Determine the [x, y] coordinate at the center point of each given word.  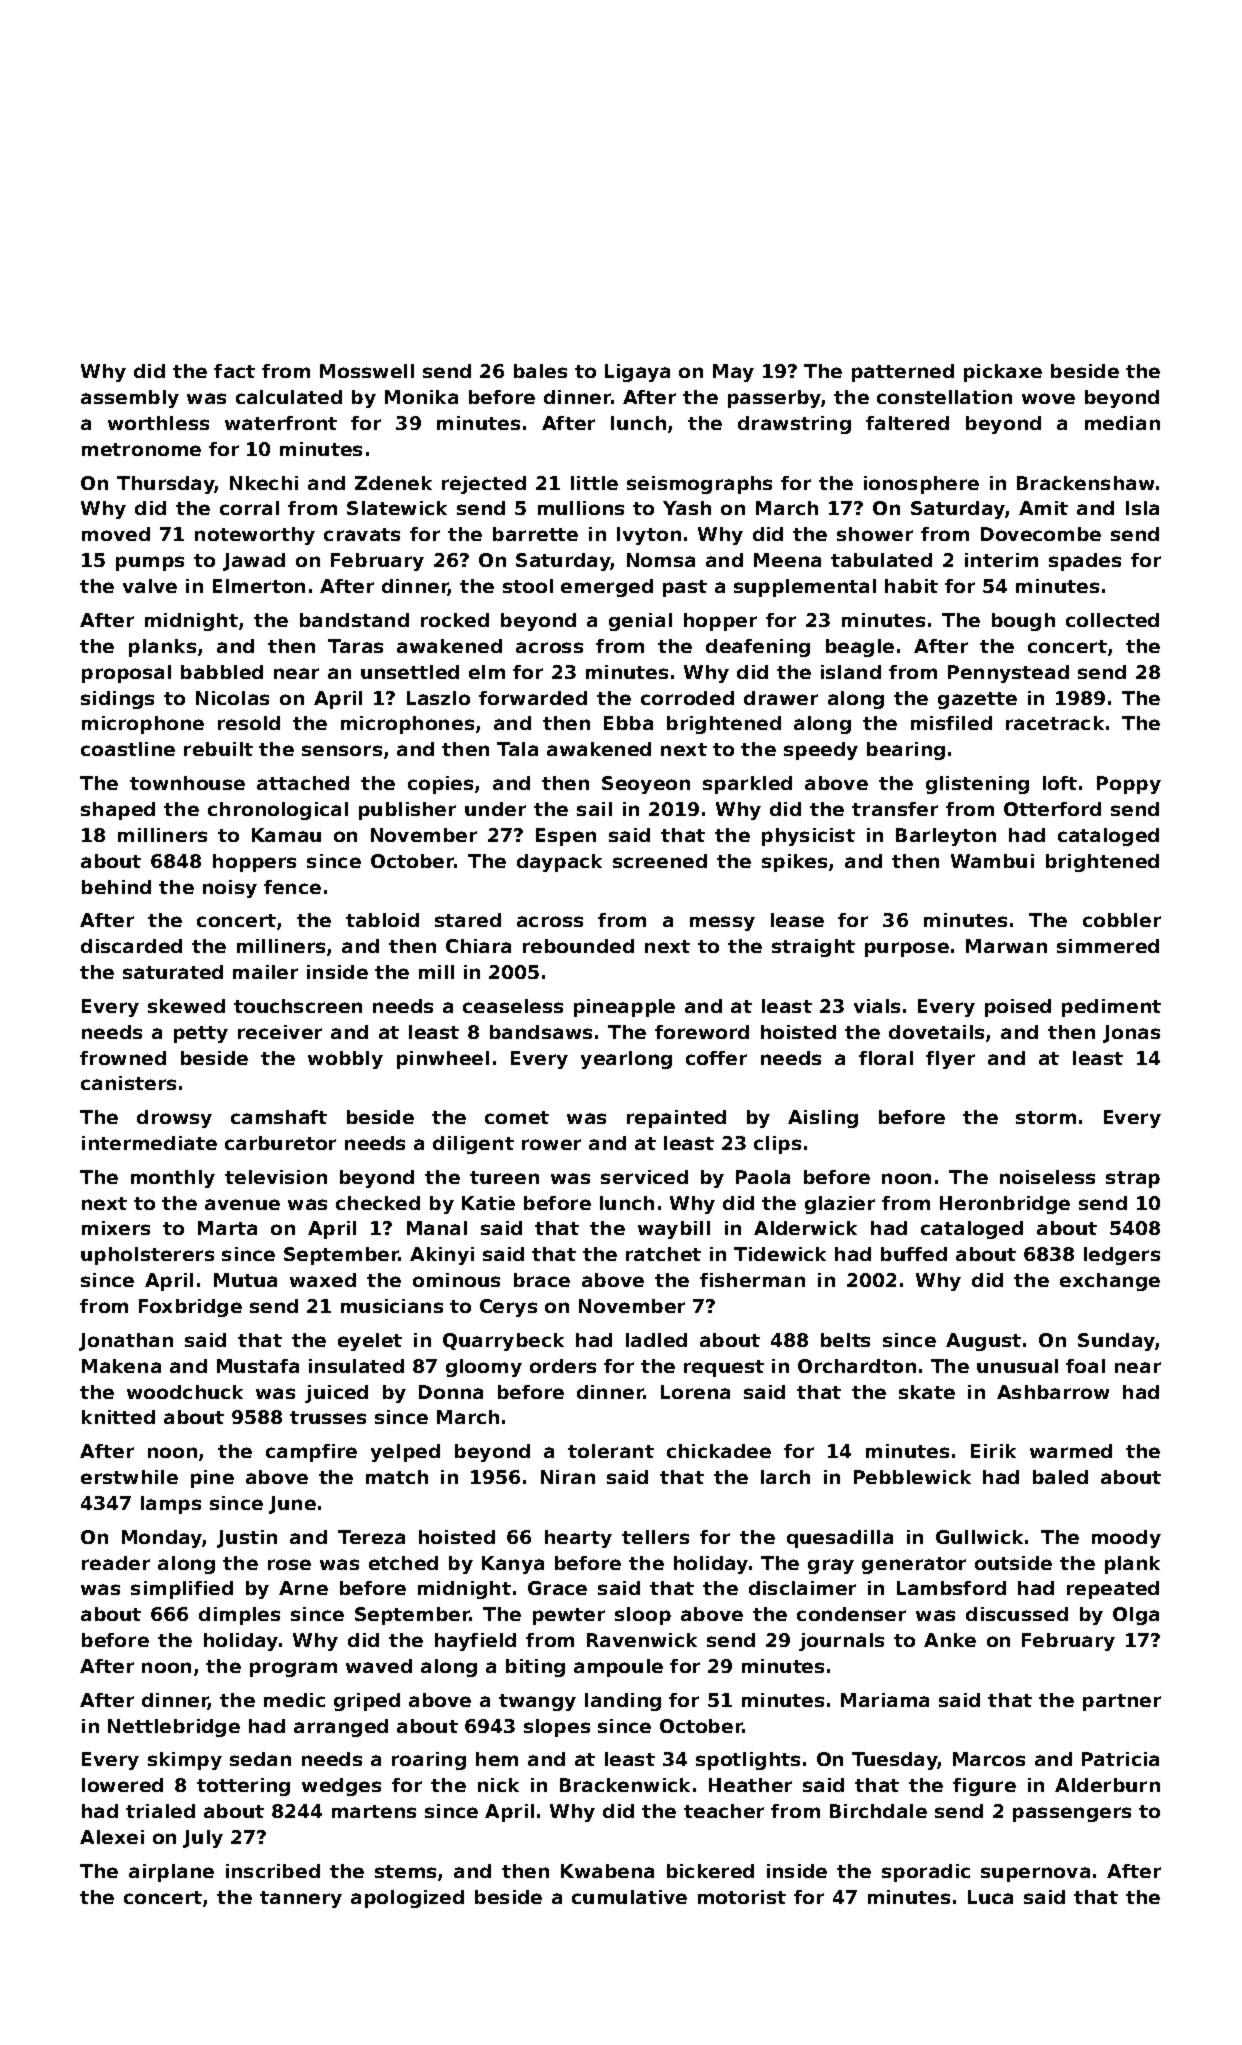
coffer [716, 1058]
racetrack [1055, 723]
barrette [535, 534]
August [983, 1342]
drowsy [174, 1119]
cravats [362, 534]
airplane [171, 1873]
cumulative [629, 1897]
